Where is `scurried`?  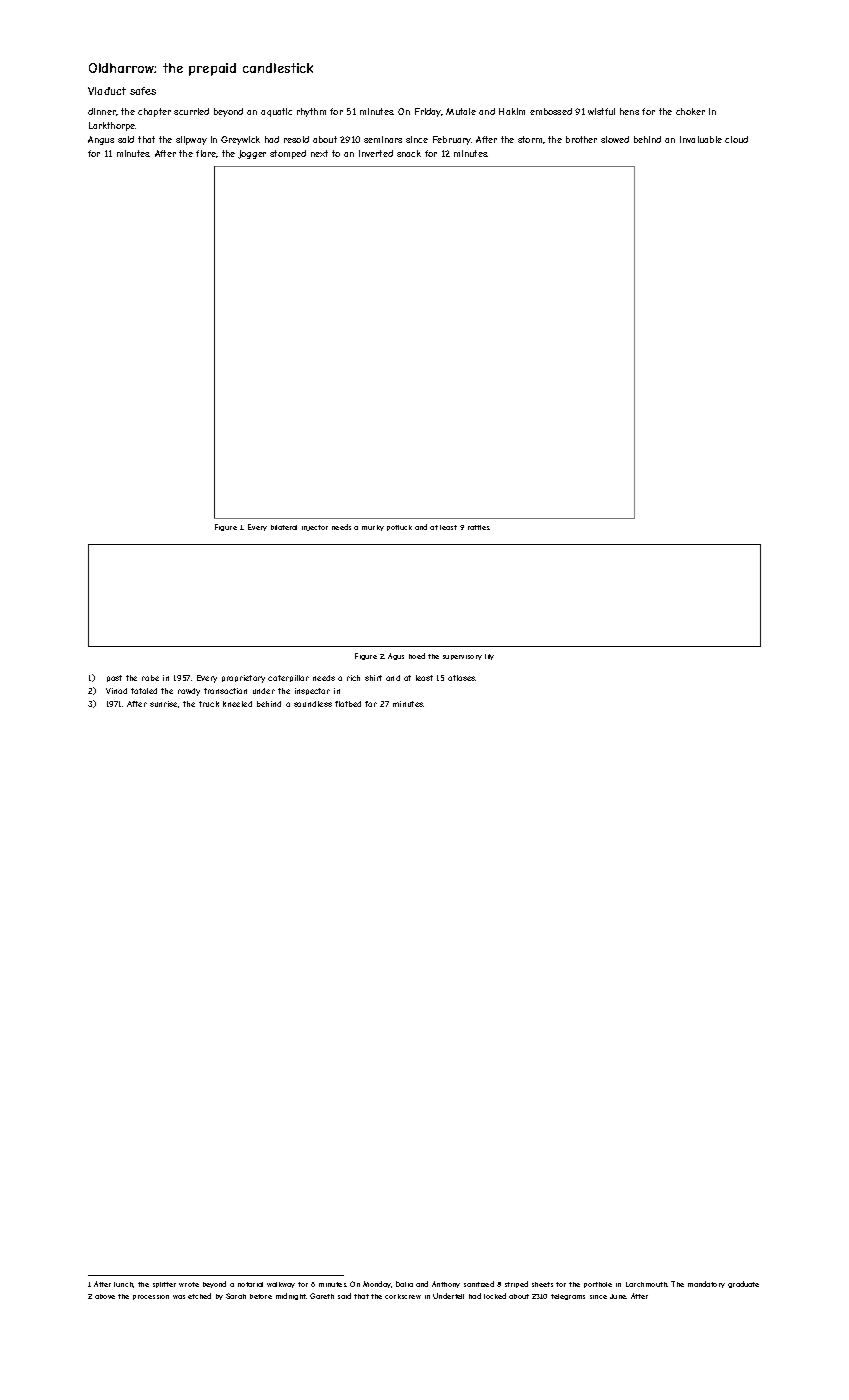
scurried is located at coordinates (191, 111).
